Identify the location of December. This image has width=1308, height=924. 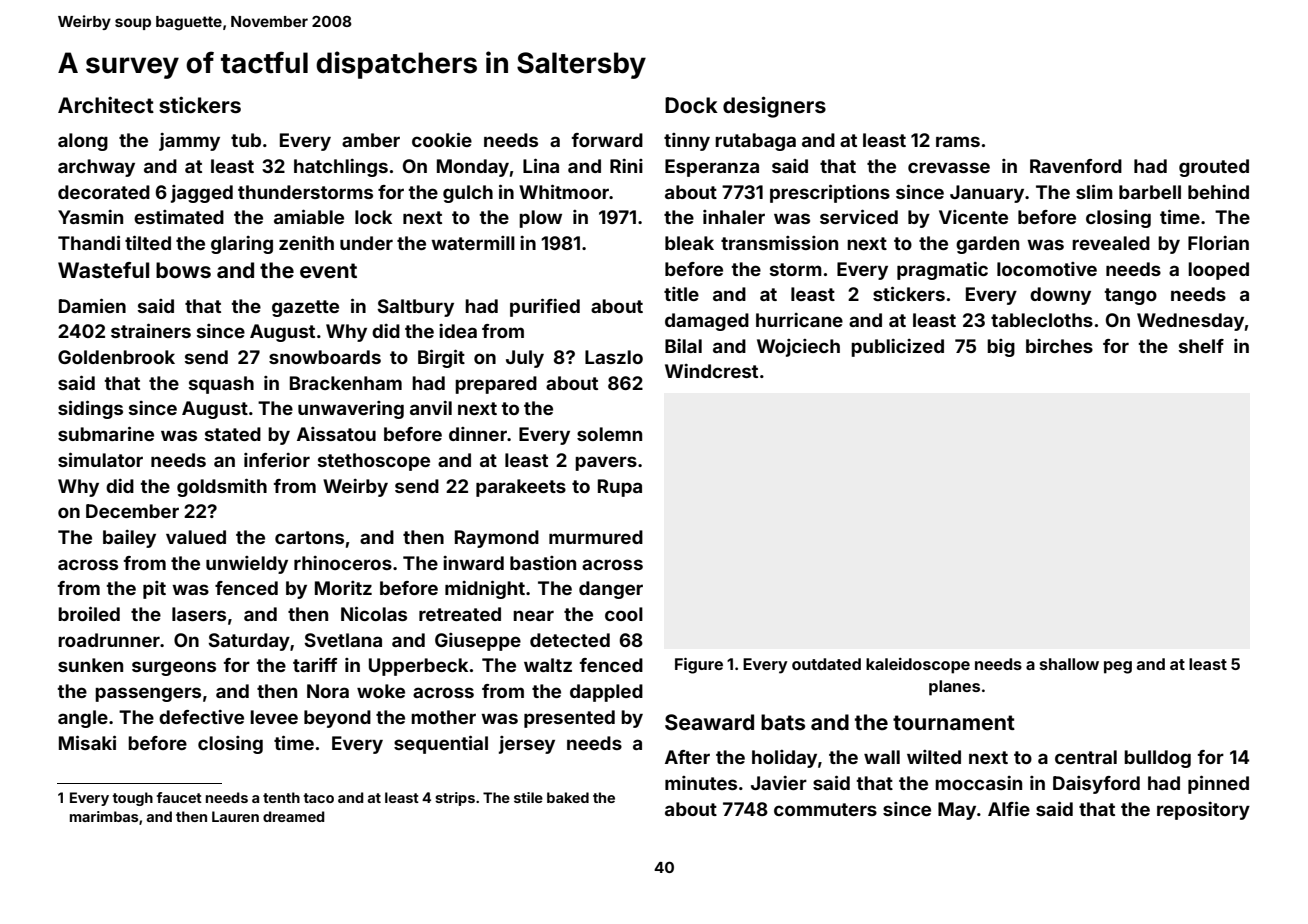
(132, 511).
